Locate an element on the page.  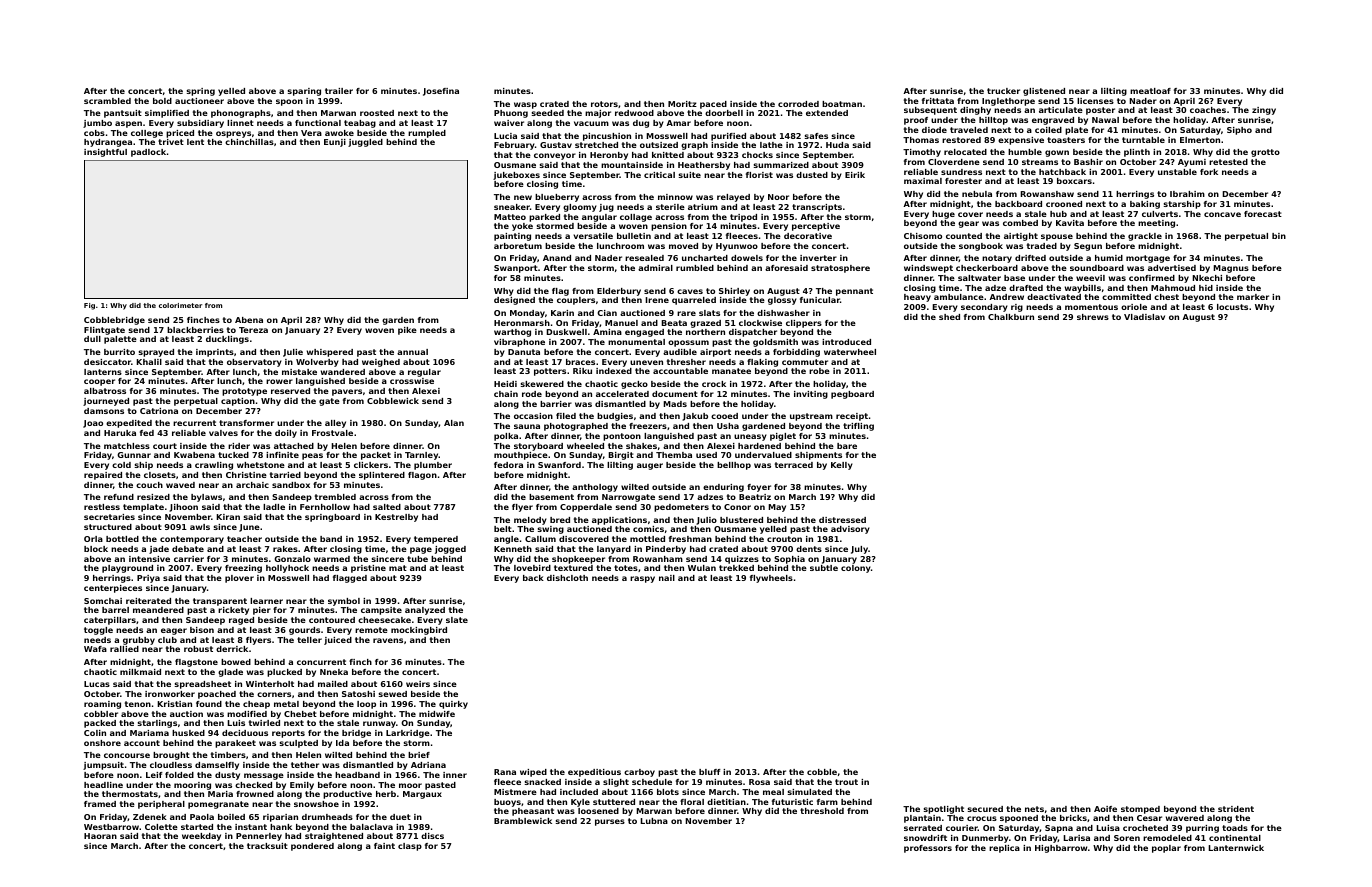
clasp is located at coordinates (410, 847).
